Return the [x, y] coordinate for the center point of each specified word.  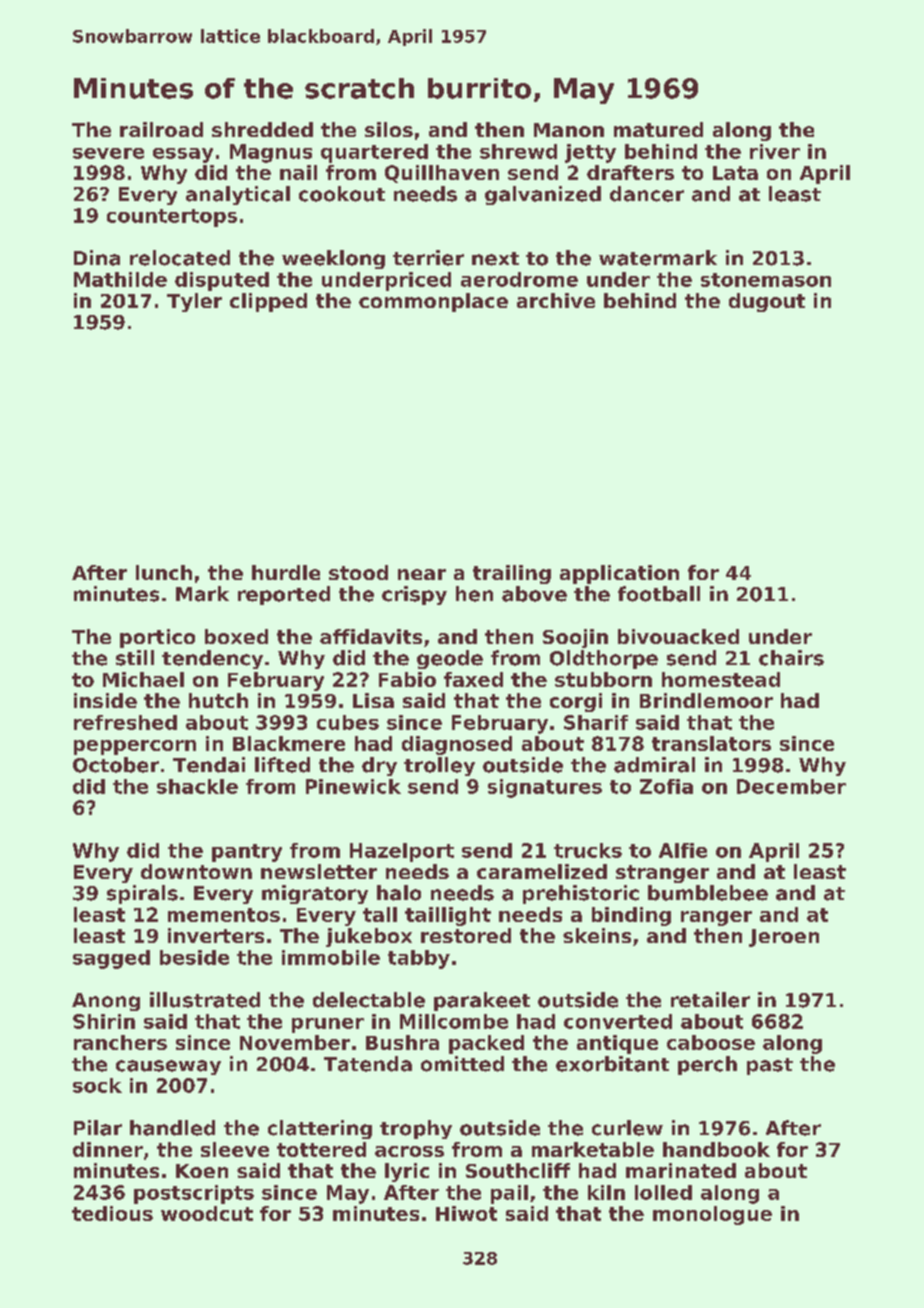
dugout [767, 302]
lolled [663, 1192]
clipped [268, 302]
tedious [112, 1213]
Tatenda [368, 1064]
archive [556, 300]
